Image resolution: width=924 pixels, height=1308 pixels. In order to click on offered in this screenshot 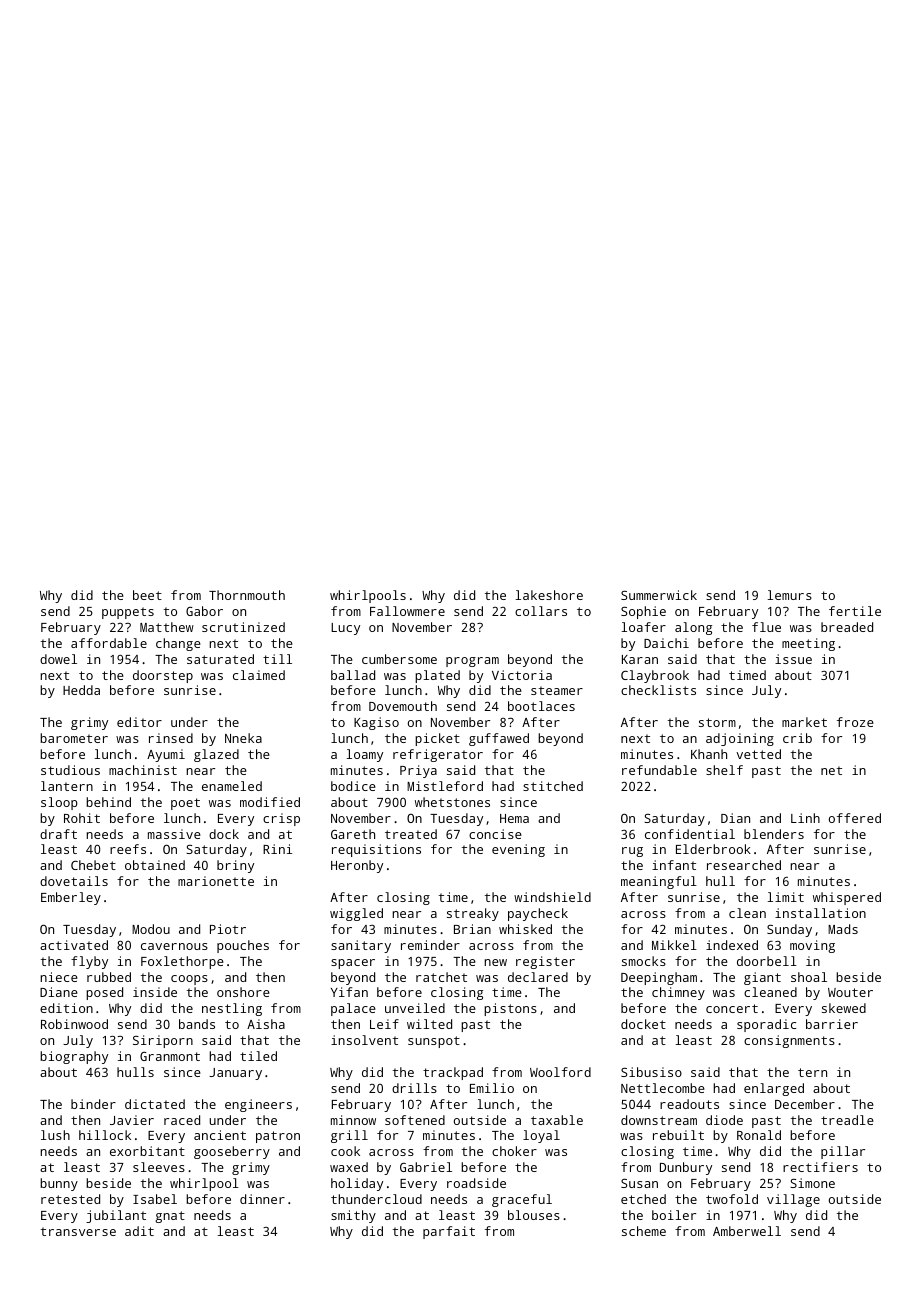, I will do `click(855, 818)`.
